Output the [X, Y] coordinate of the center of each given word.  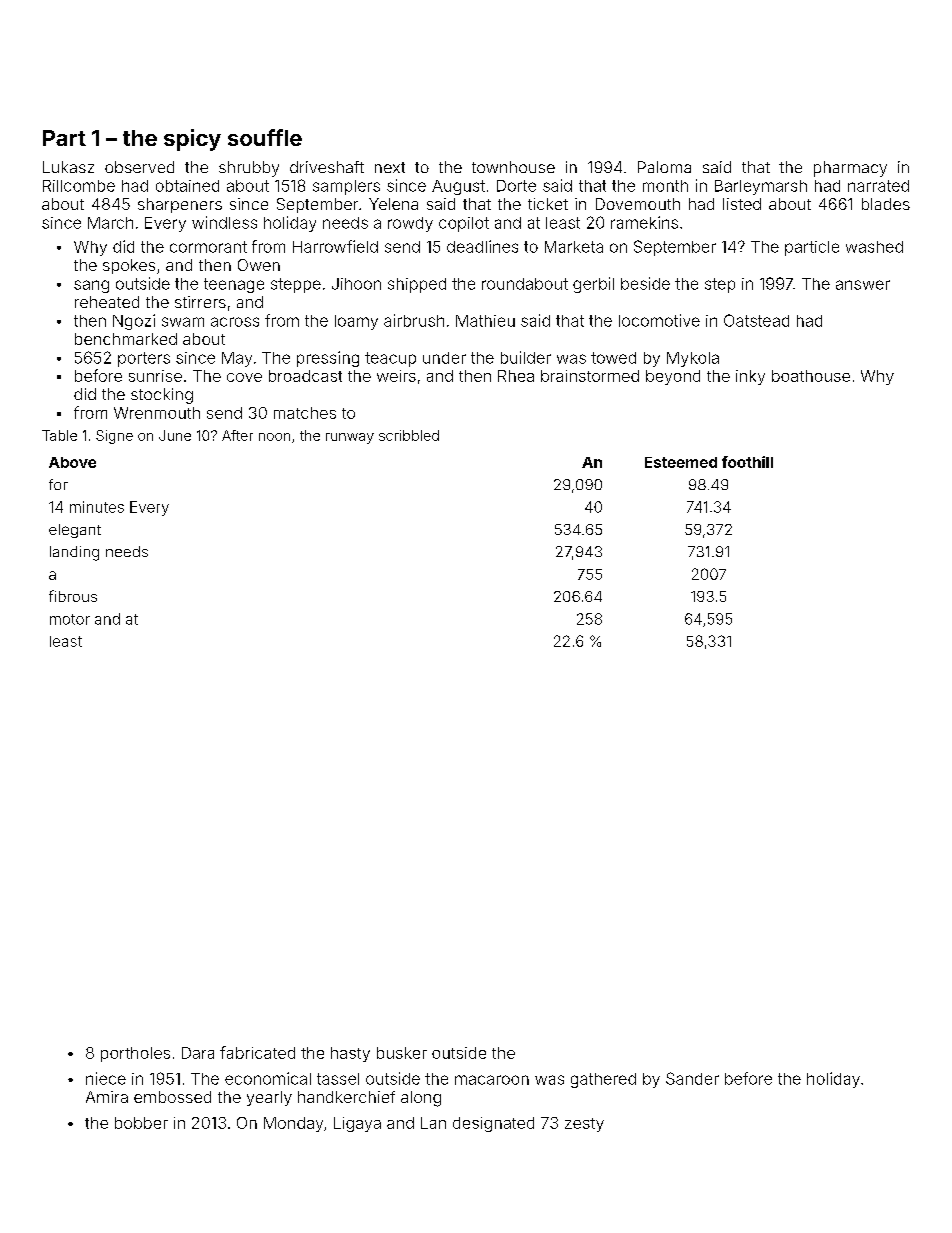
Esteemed [681, 462]
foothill [747, 462]
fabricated [257, 1052]
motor [70, 619]
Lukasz [68, 167]
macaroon [492, 1080]
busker [402, 1053]
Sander [692, 1078]
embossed [172, 1097]
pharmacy [850, 169]
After [237, 435]
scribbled [409, 435]
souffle [265, 137]
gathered [603, 1080]
